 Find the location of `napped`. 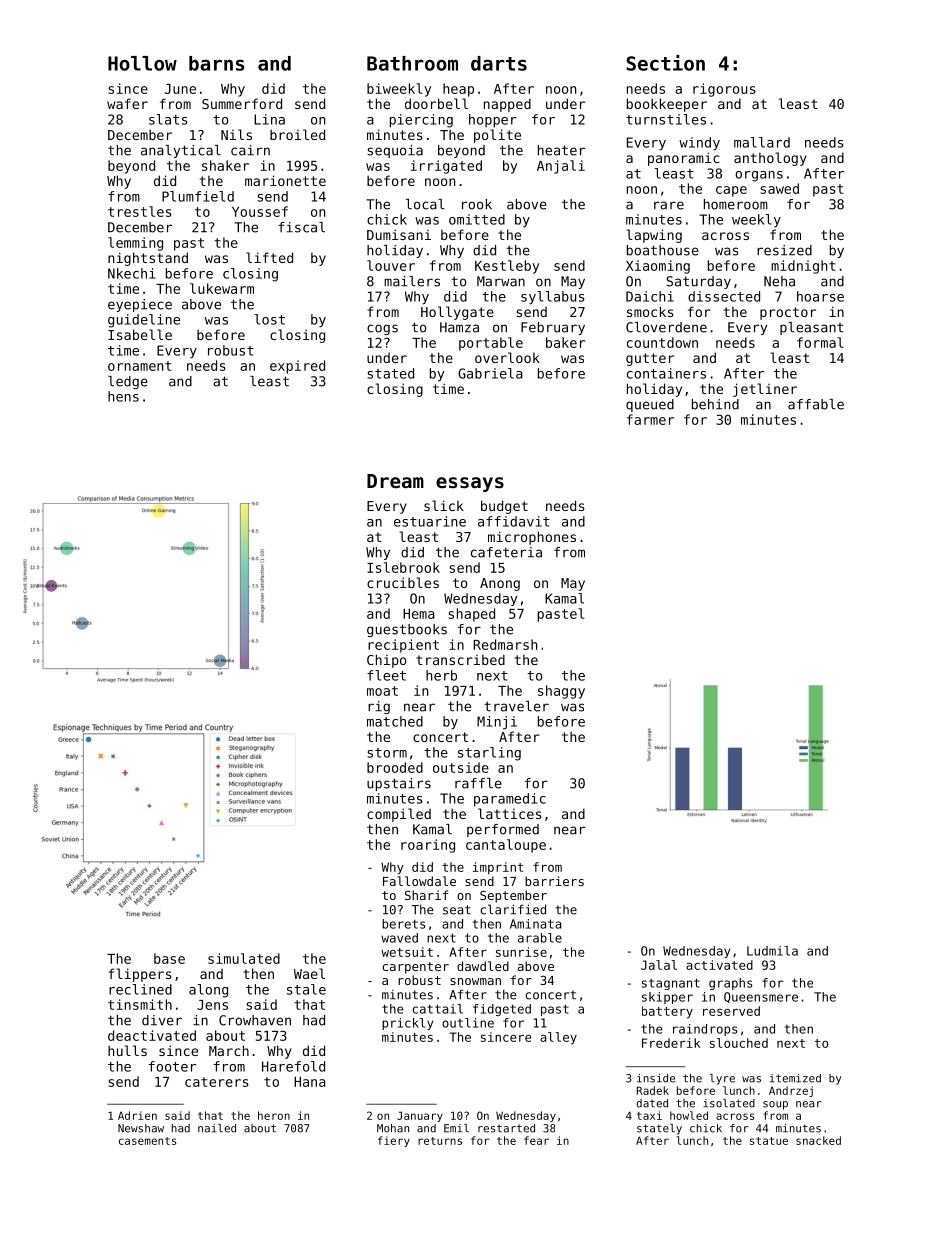

napped is located at coordinates (507, 105).
